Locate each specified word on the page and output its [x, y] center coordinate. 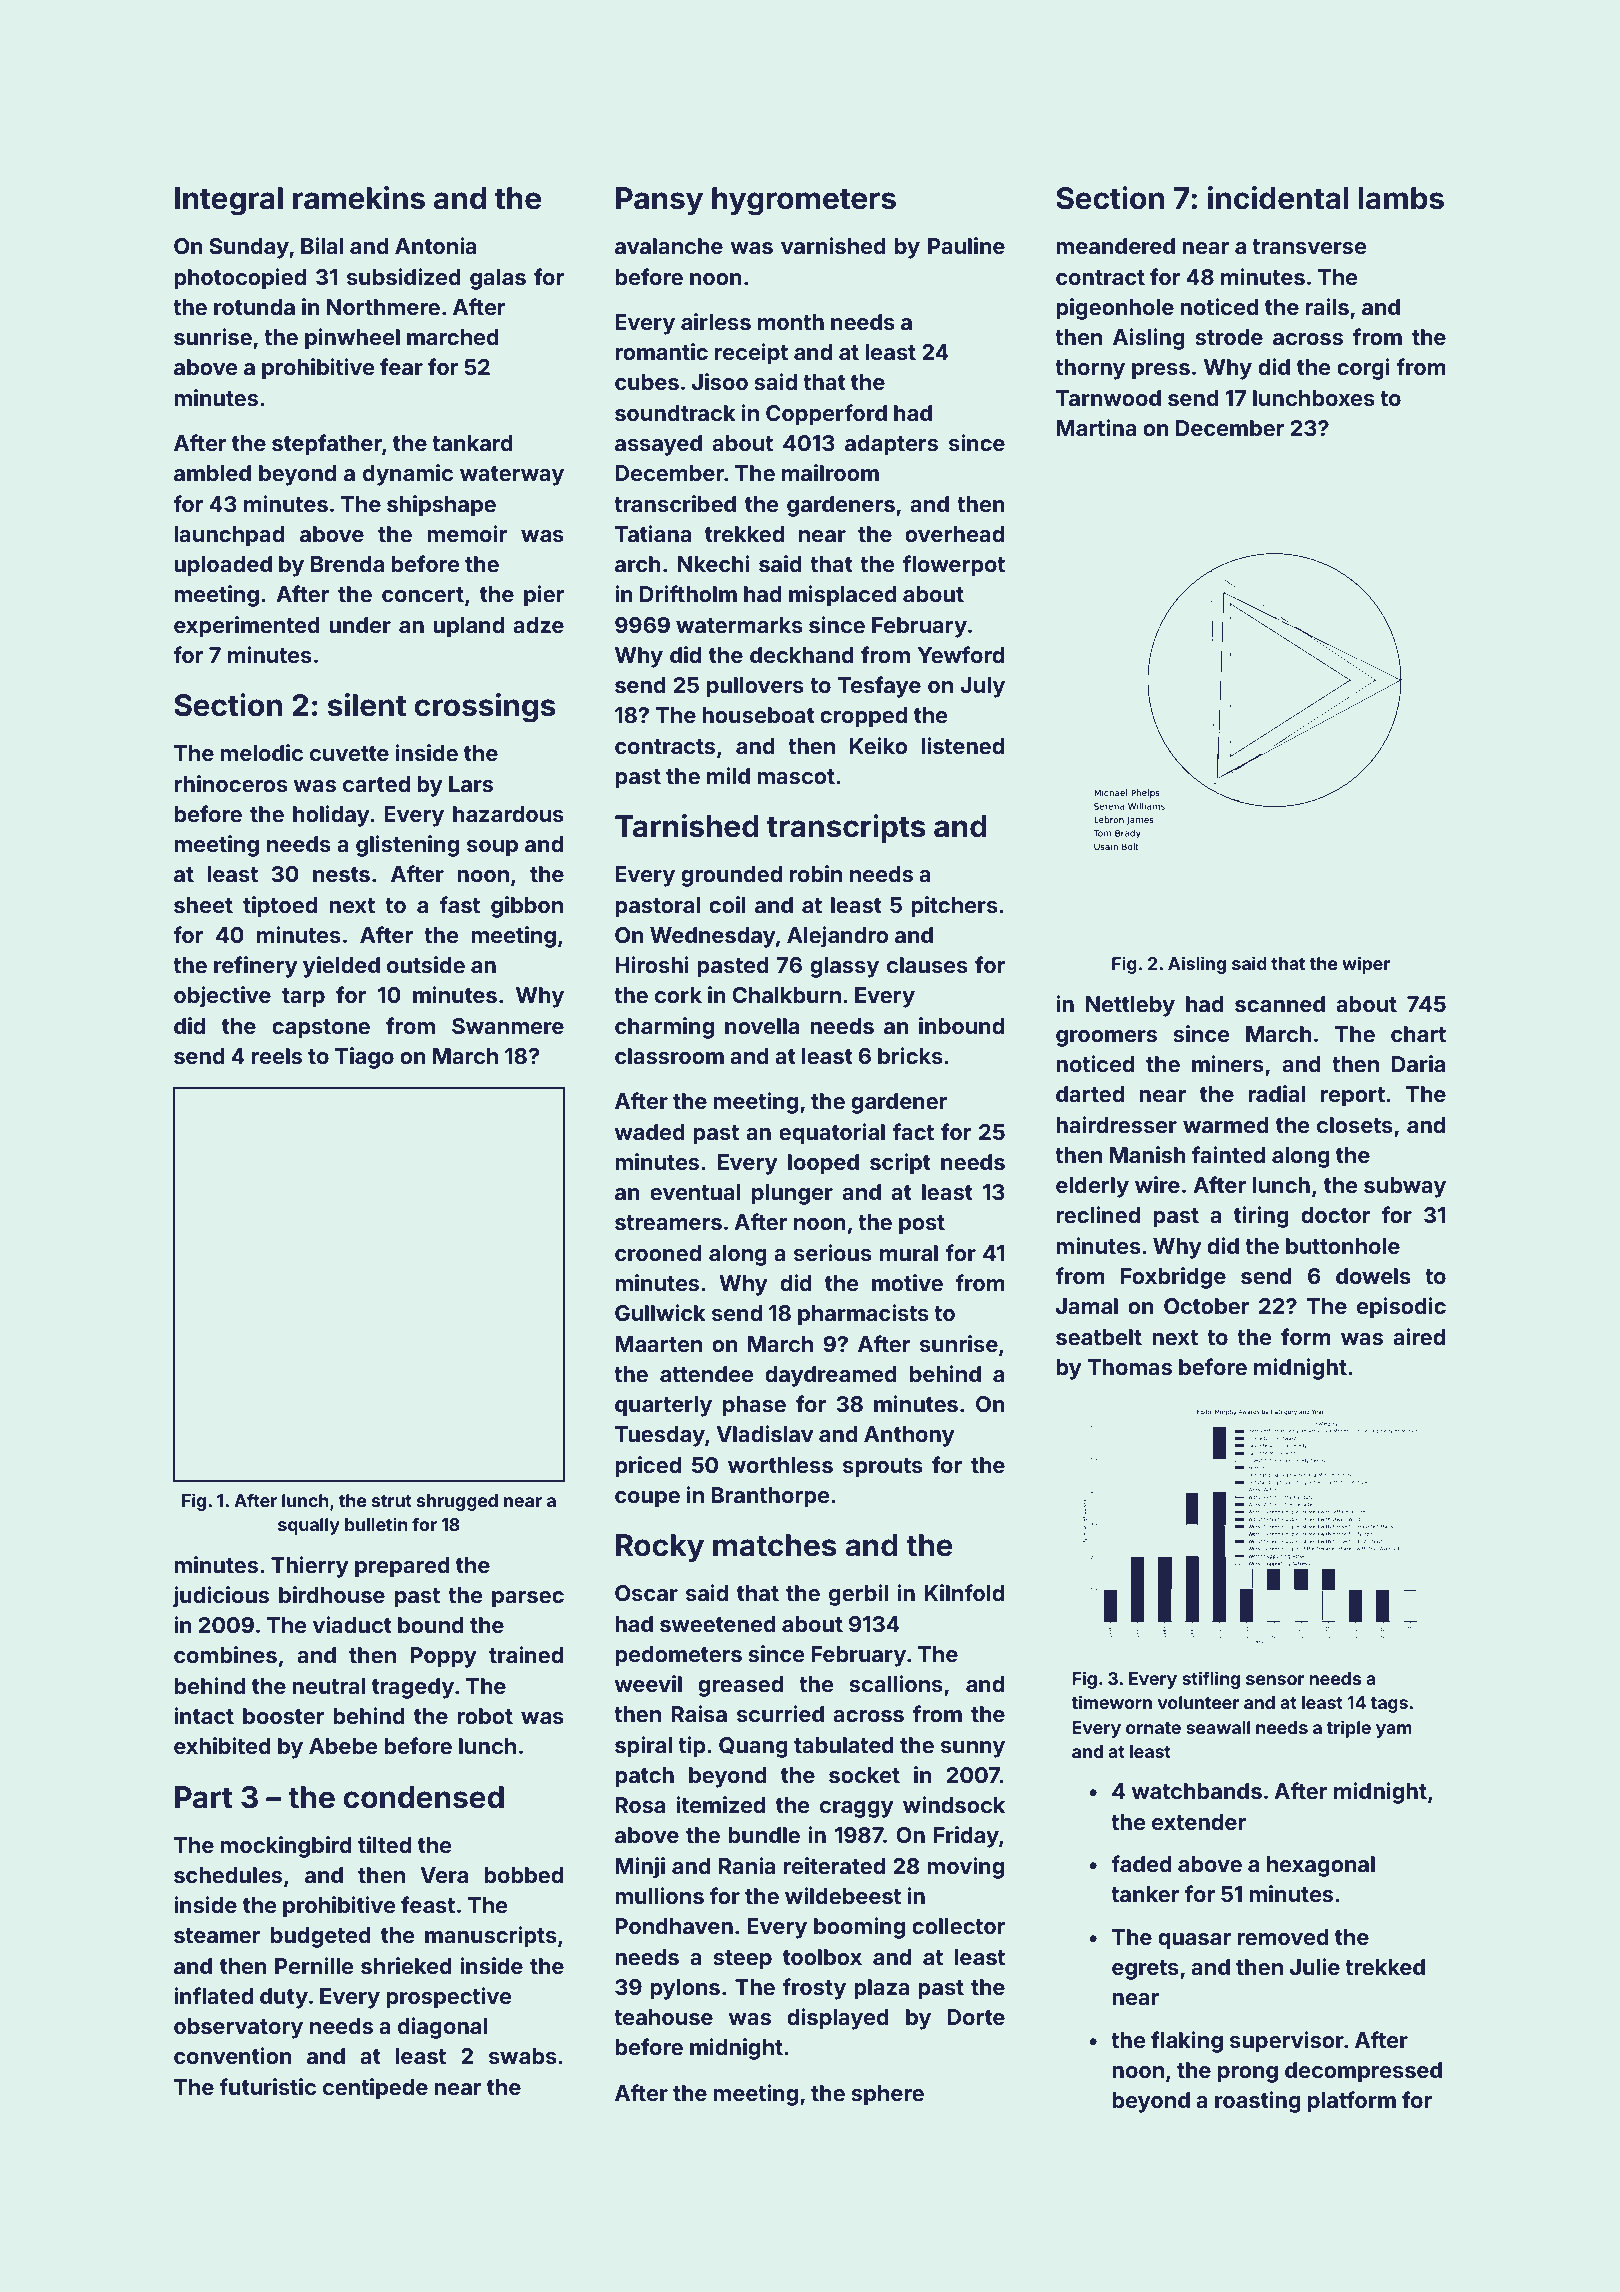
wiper [1366, 965]
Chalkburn [786, 995]
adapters [891, 445]
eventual [695, 1192]
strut [392, 1501]
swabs [523, 2056]
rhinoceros [231, 783]
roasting [1258, 2102]
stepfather [327, 445]
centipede [375, 2089]
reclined [1098, 1214]
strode [1229, 337]
